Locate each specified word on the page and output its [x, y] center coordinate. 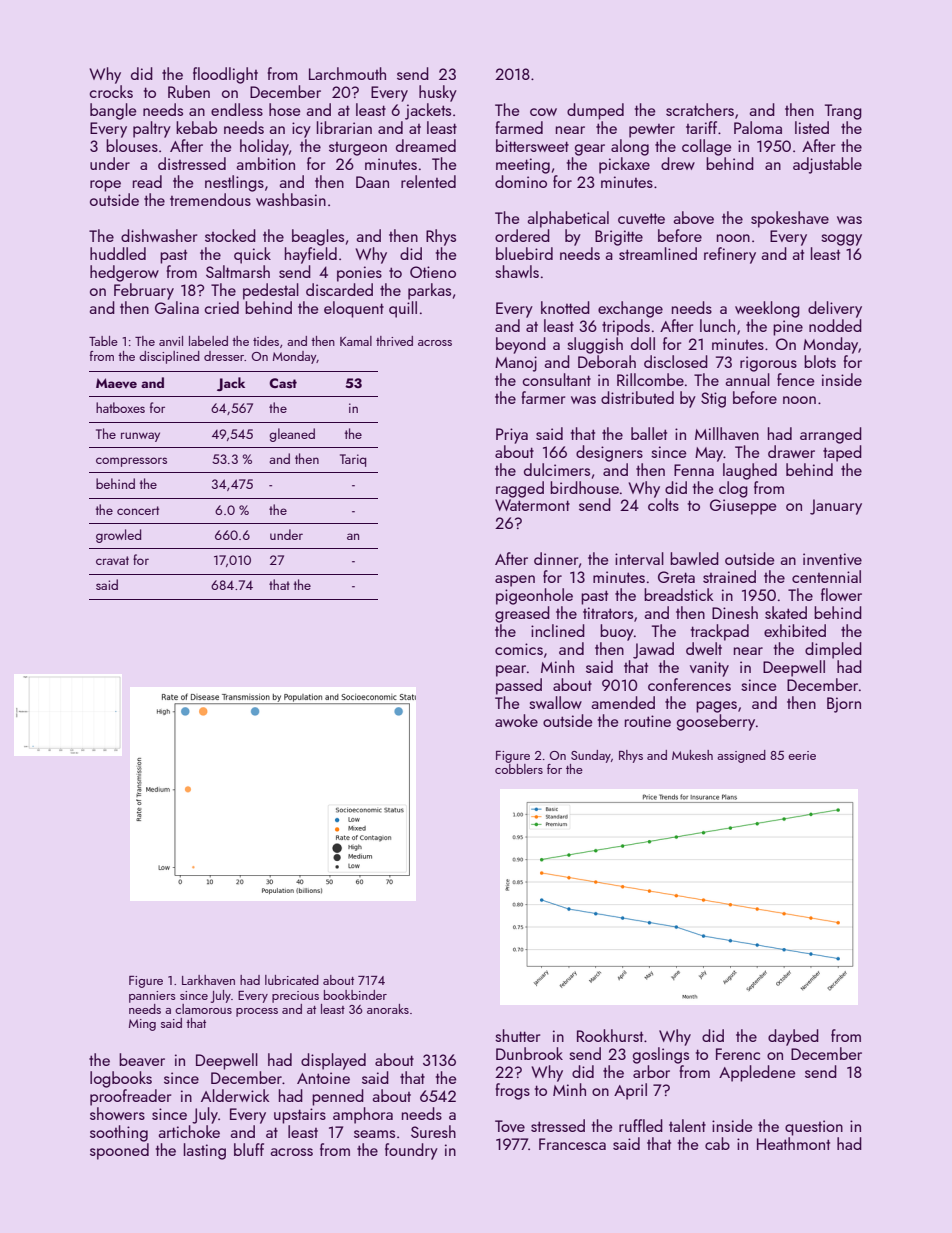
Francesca [572, 1144]
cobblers [519, 769]
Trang [843, 112]
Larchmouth [347, 73]
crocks [111, 91]
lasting [205, 1151]
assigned [741, 756]
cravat [112, 560]
